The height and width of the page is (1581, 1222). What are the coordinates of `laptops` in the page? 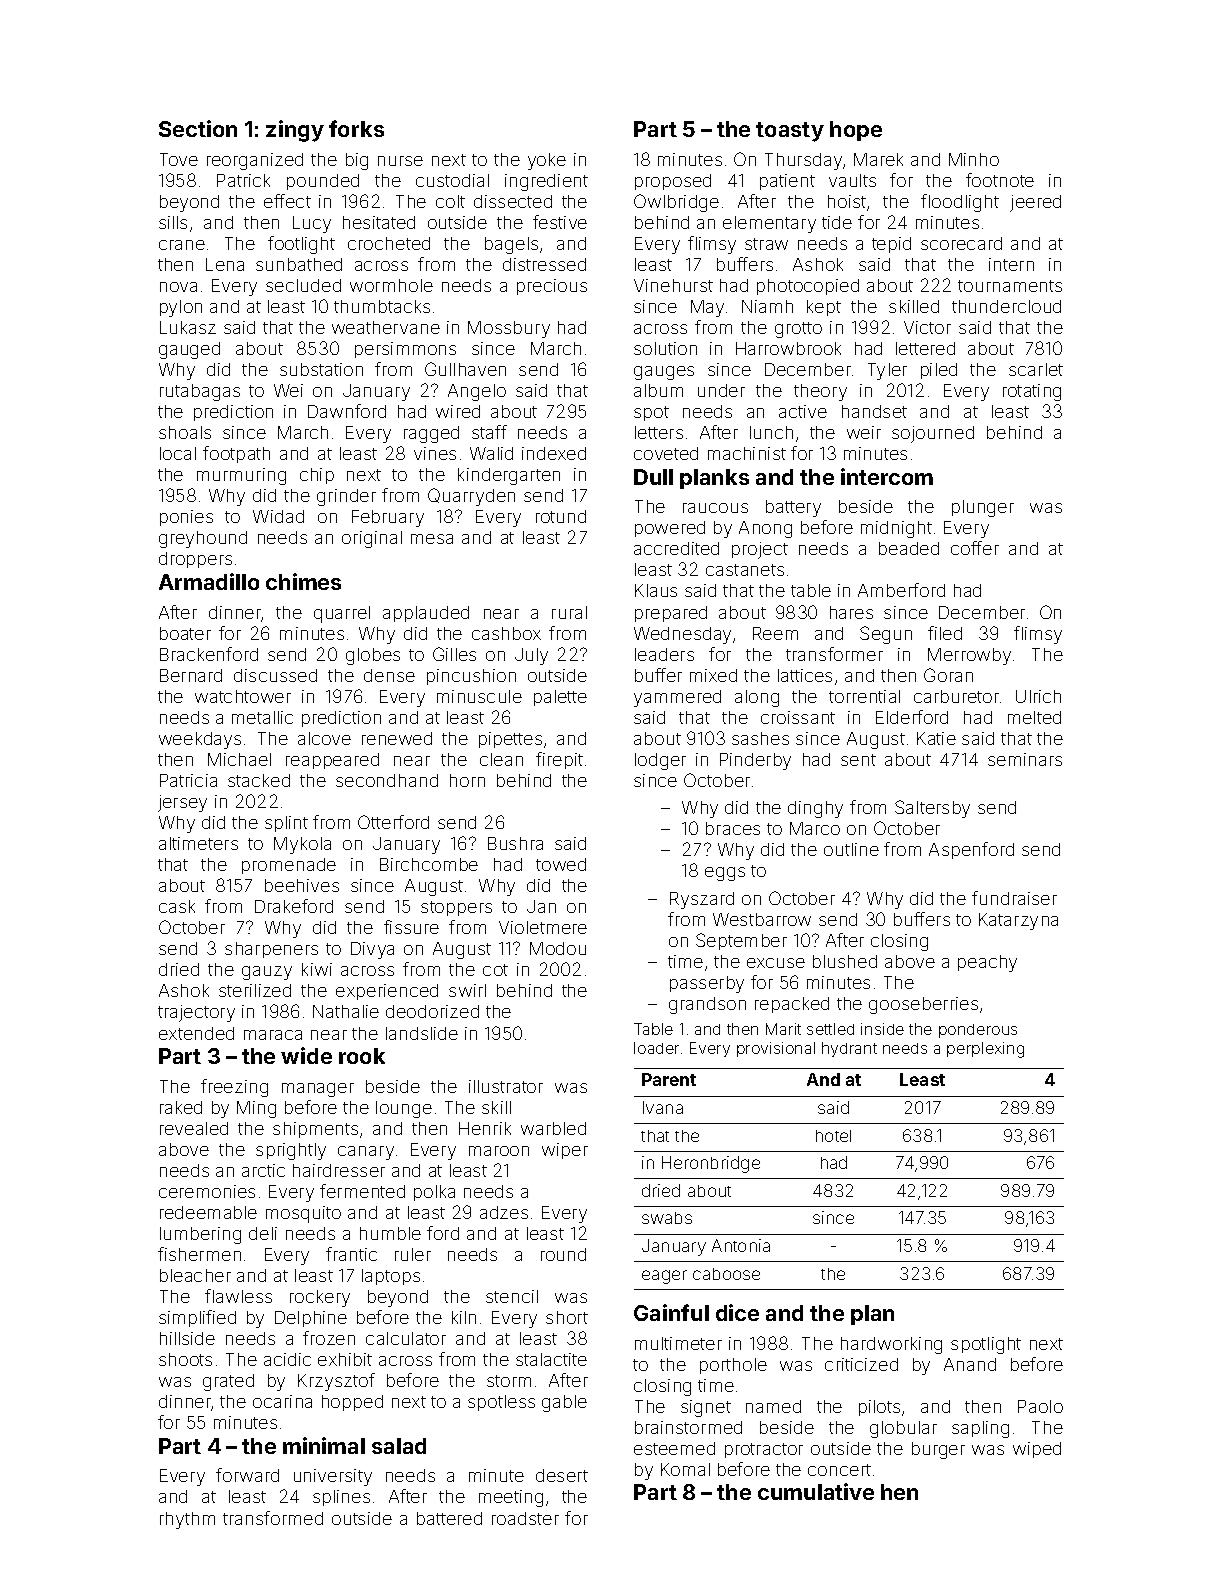 It's located at (391, 1277).
